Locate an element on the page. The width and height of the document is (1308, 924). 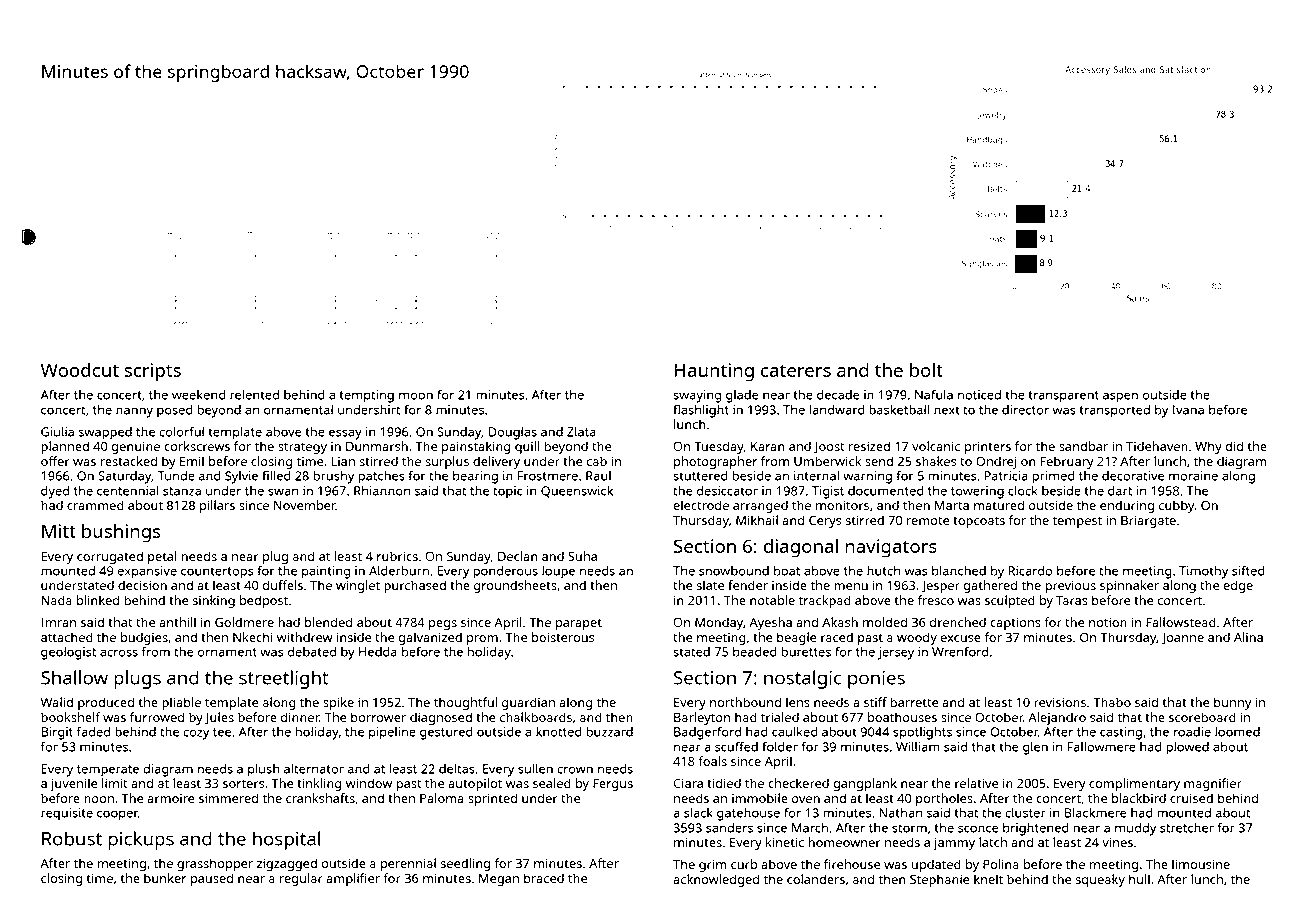
Lian is located at coordinates (343, 461).
